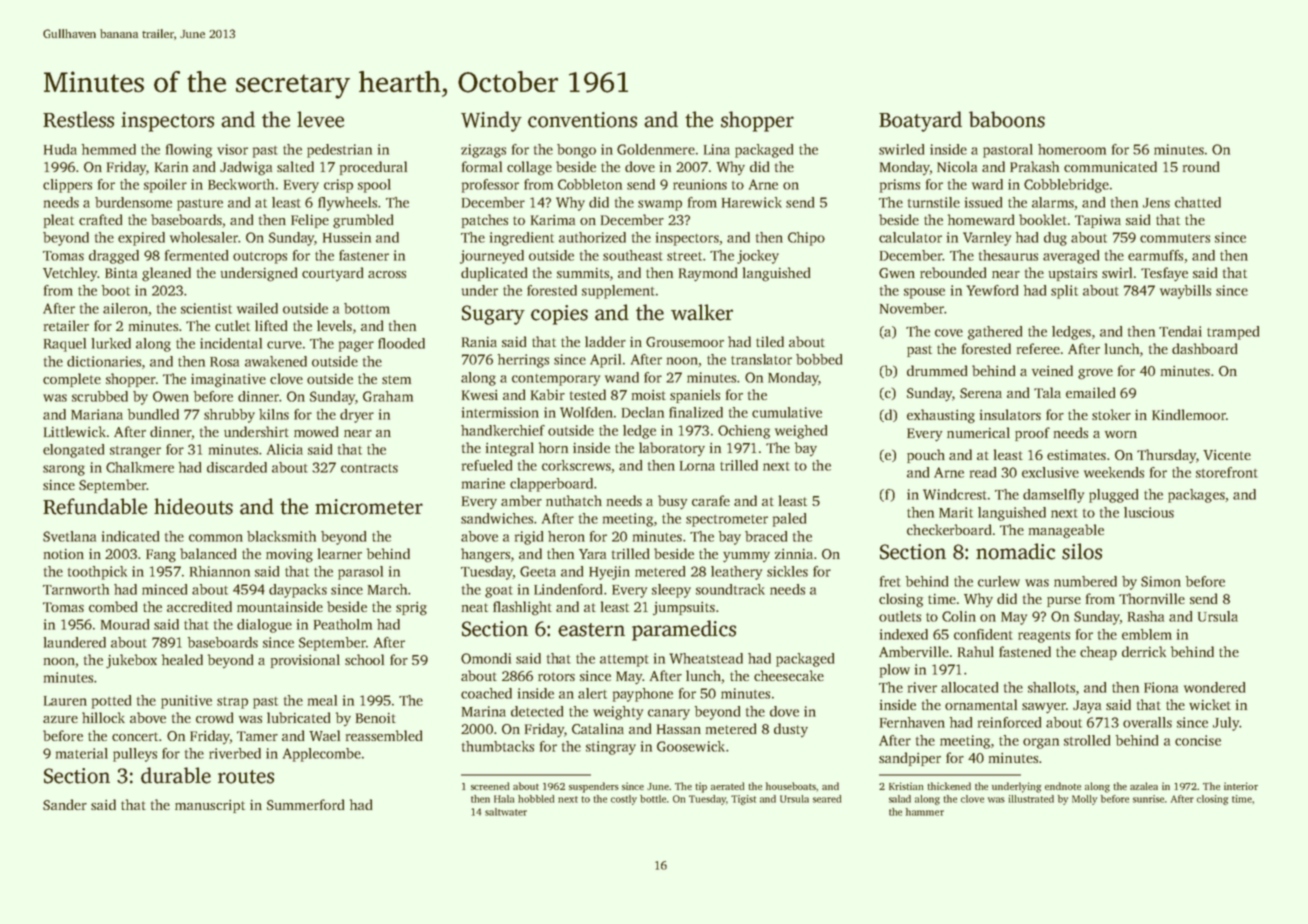  What do you see at coordinates (1226, 724) in the document?
I see `July` at bounding box center [1226, 724].
